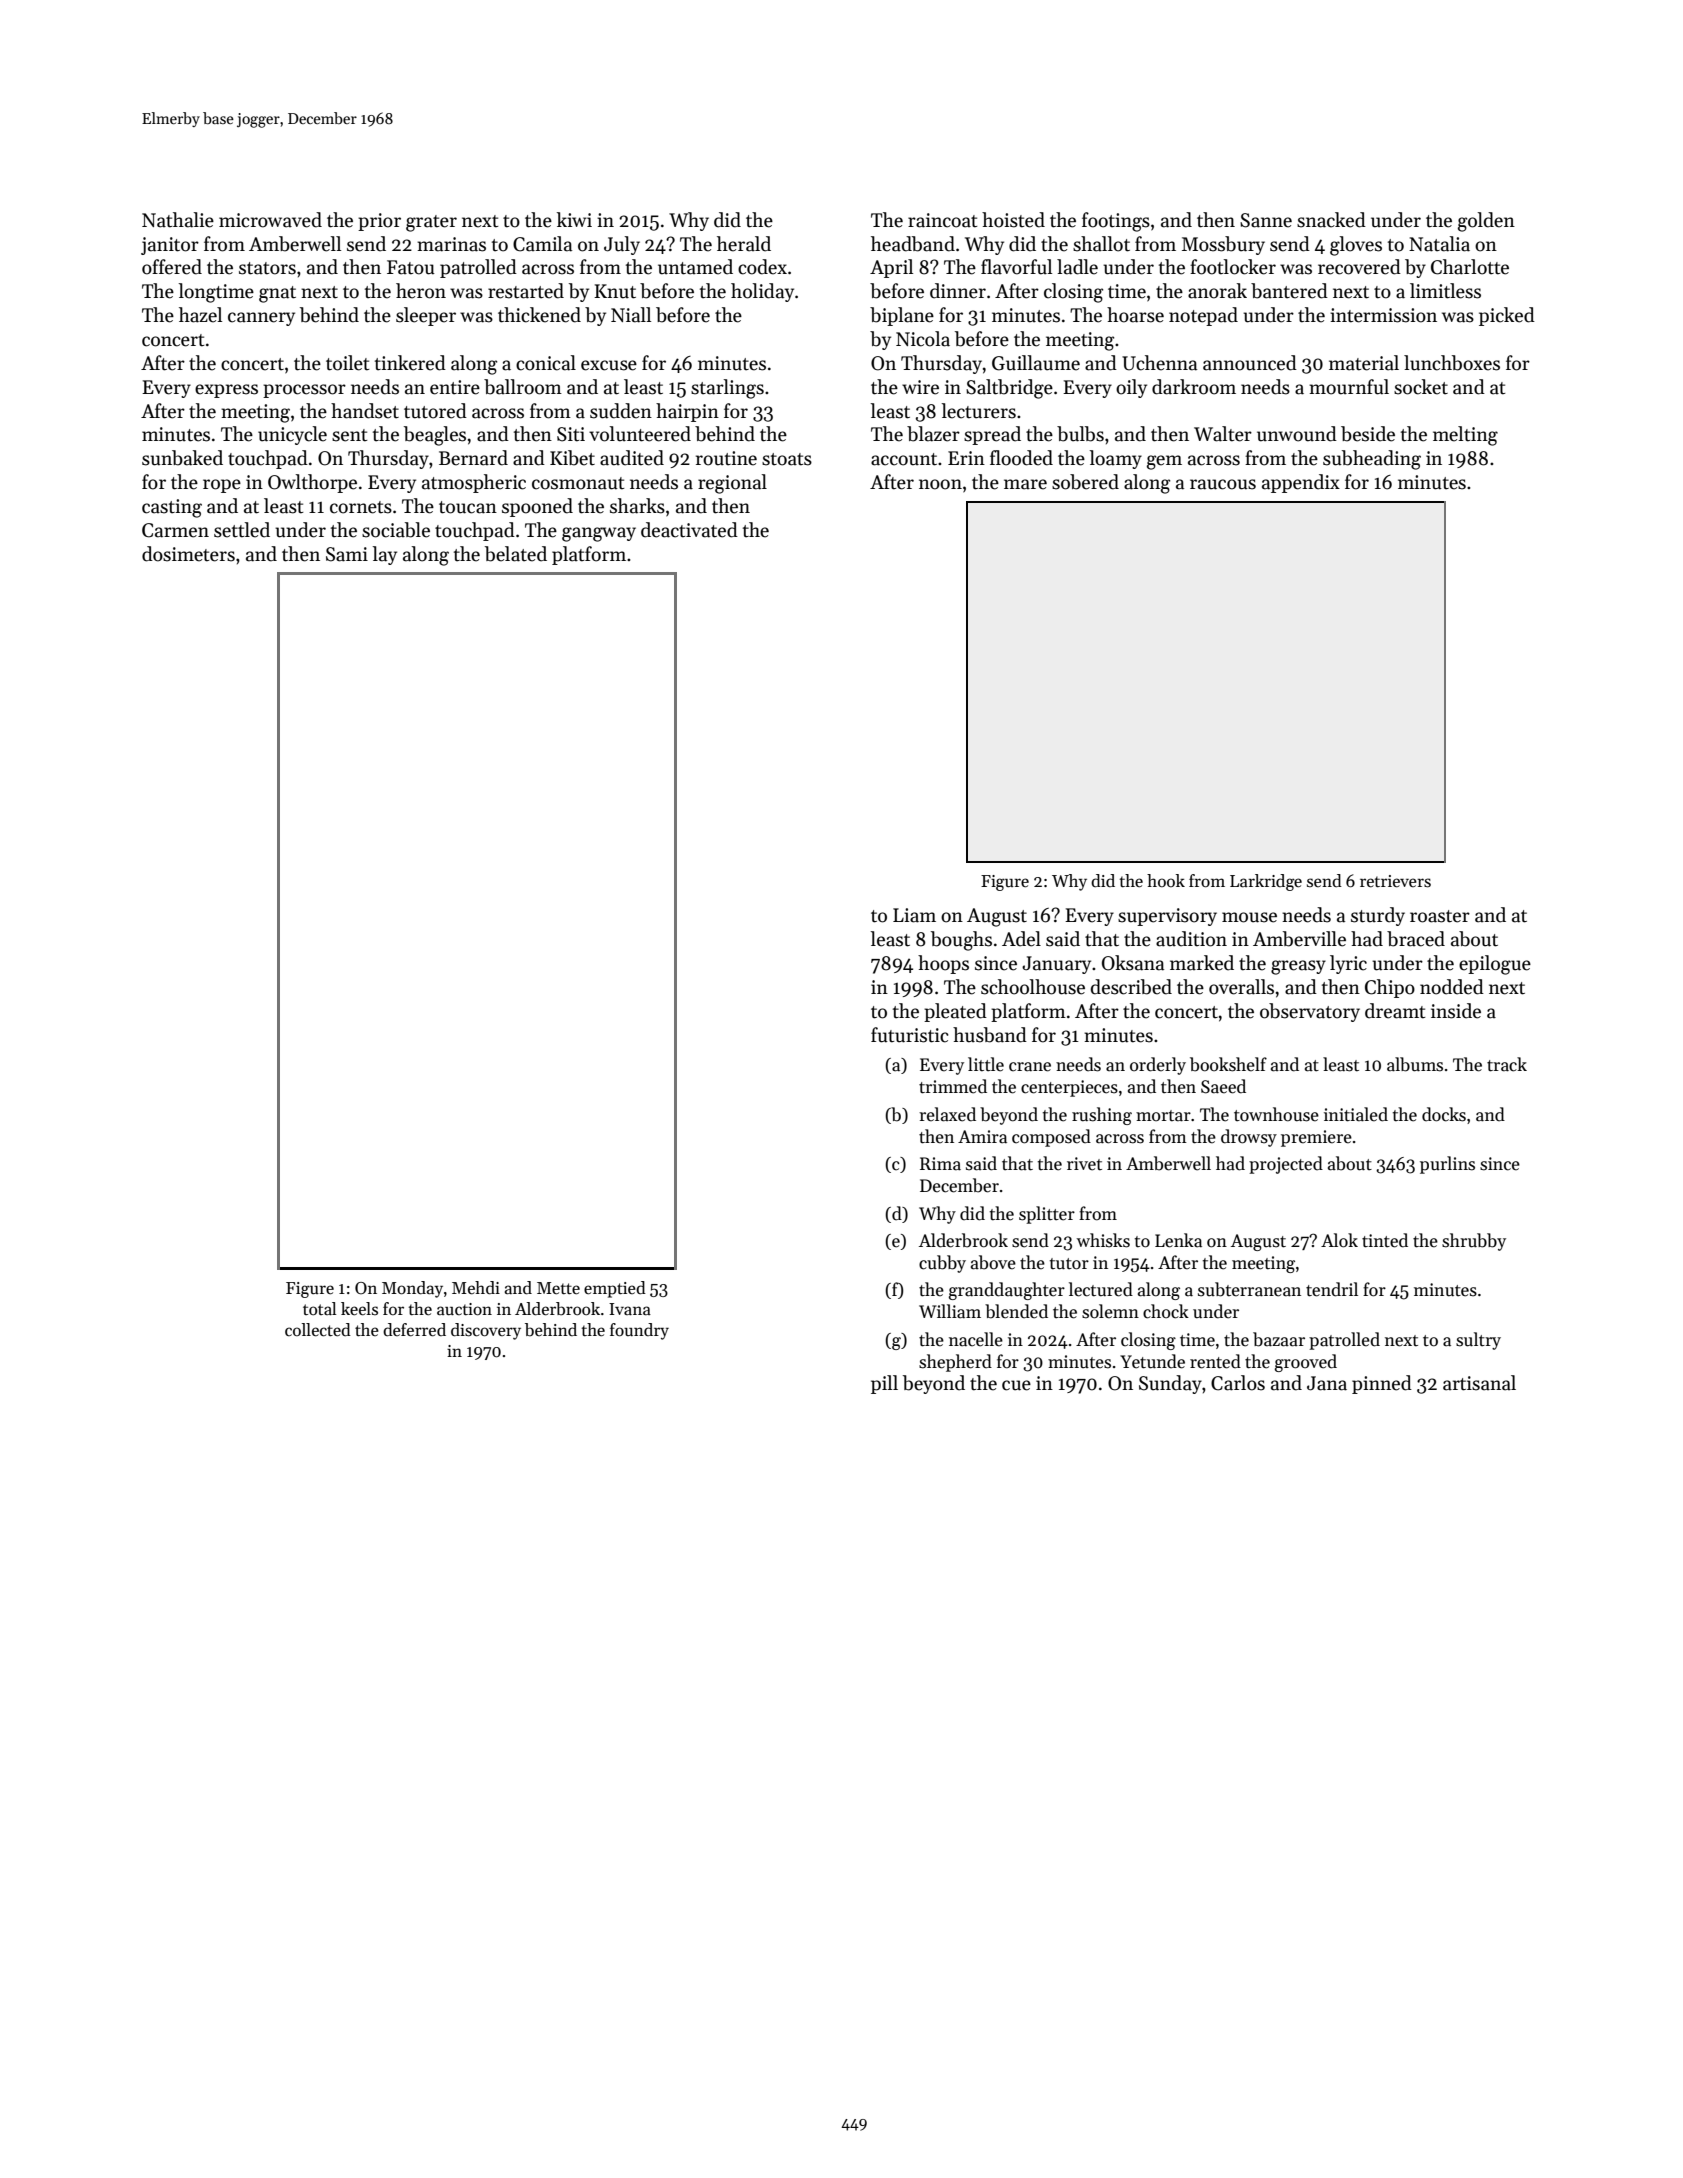 This page has height=2178, width=1683. Describe the element at coordinates (615, 1289) in the page. I see `emptied` at that location.
